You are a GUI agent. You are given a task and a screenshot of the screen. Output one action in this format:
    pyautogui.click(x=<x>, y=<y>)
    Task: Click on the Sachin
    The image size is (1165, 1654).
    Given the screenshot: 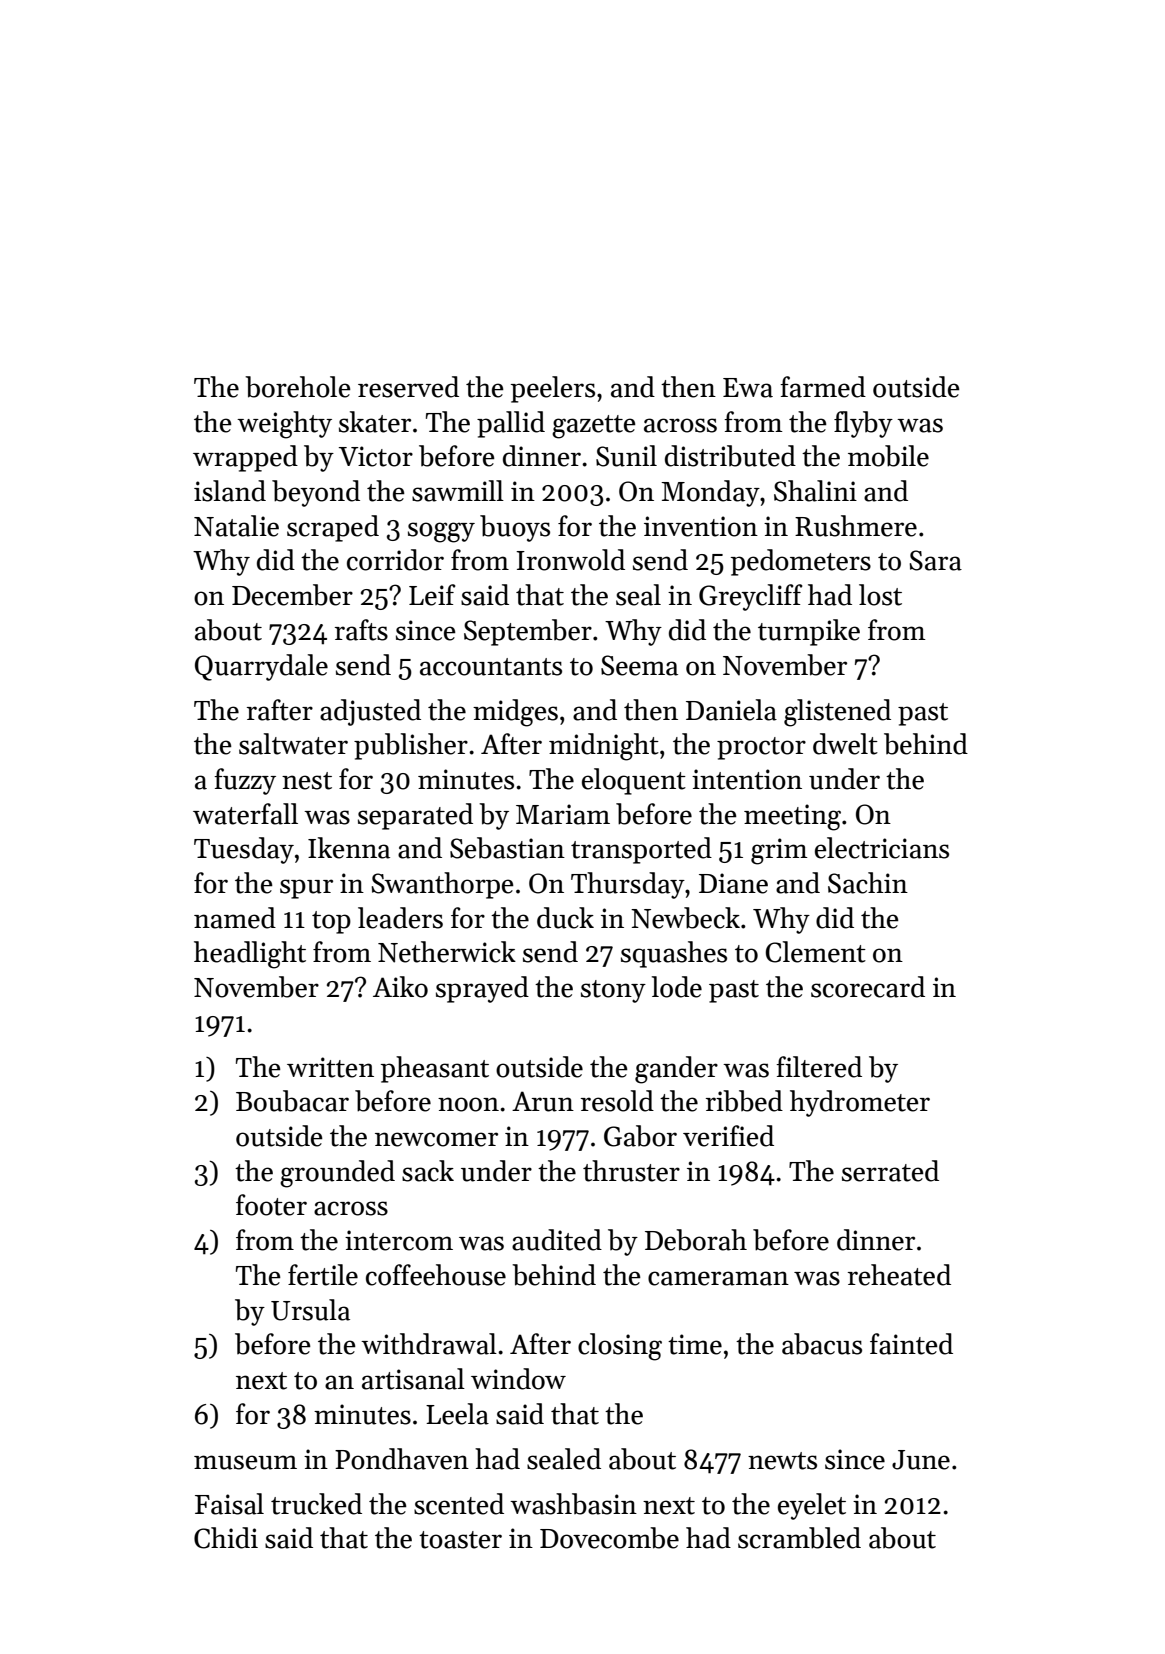 What is the action you would take?
    pyautogui.click(x=868, y=883)
